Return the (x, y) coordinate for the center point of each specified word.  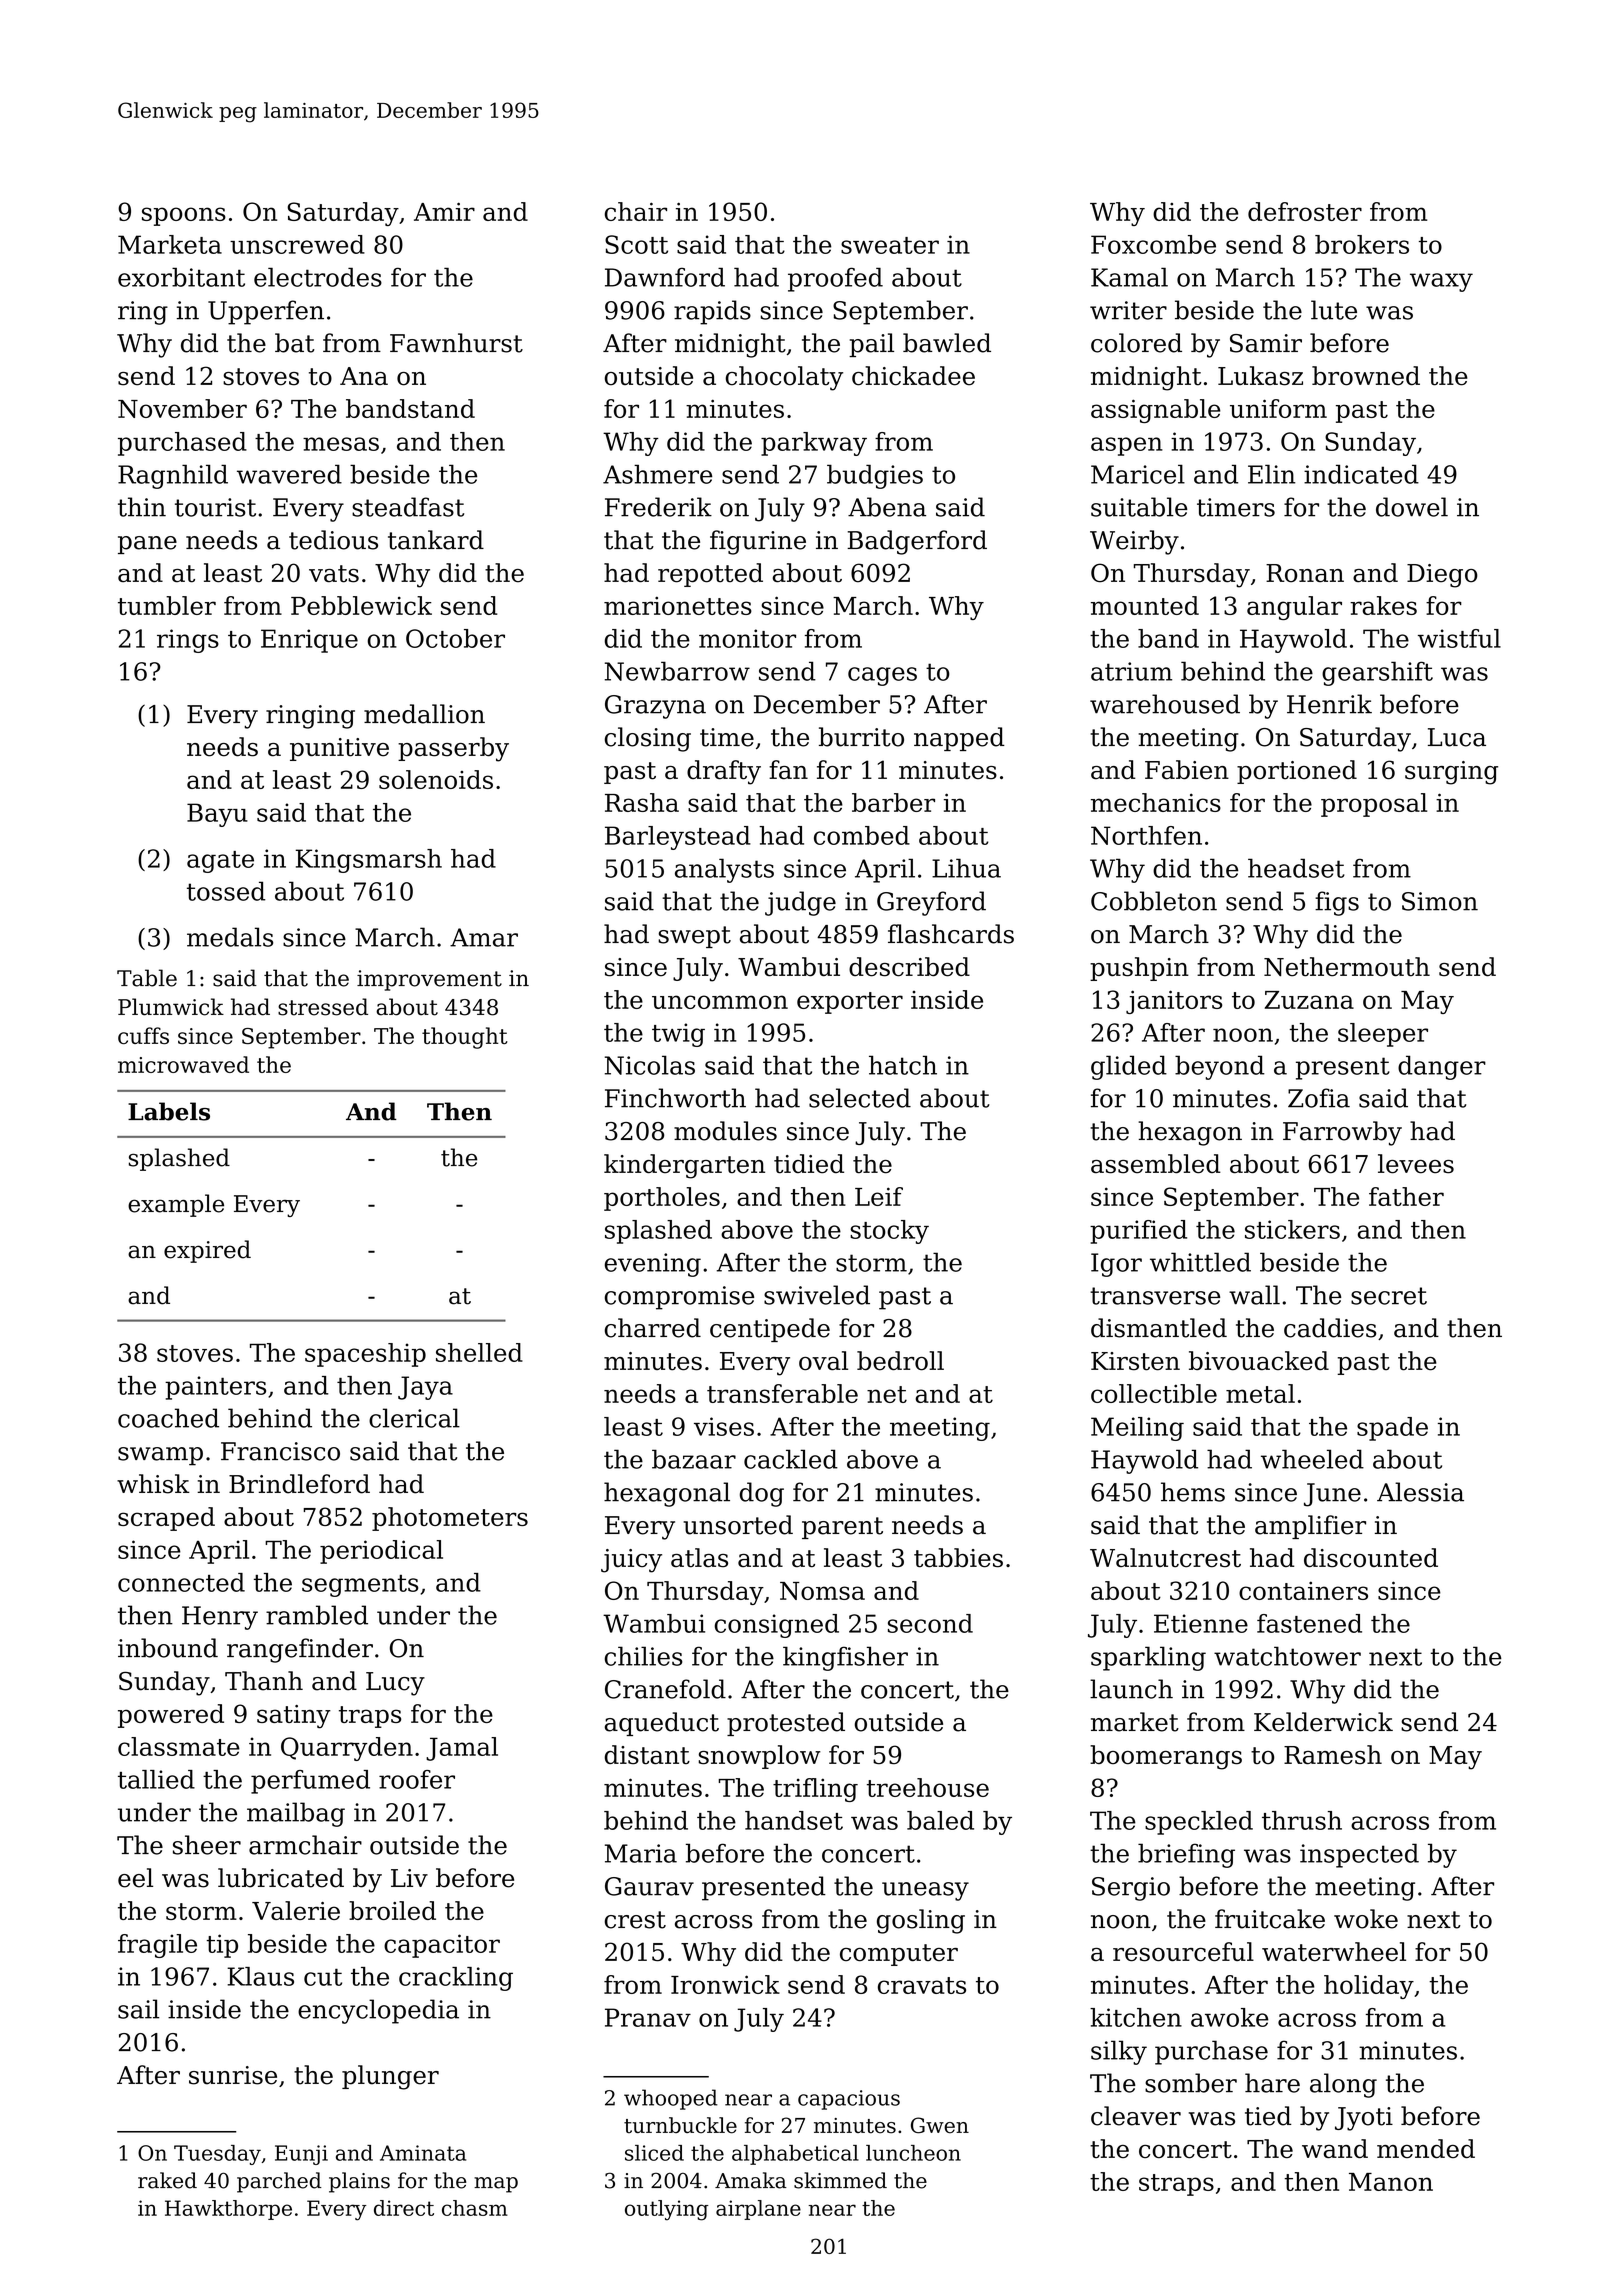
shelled (479, 1352)
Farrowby (1342, 1133)
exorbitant (181, 277)
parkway (814, 444)
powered (171, 1716)
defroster (1305, 211)
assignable (1156, 411)
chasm (475, 2208)
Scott (636, 244)
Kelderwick (1323, 1722)
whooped (671, 2099)
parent (842, 1528)
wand (1335, 2148)
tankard (436, 540)
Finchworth (675, 1098)
